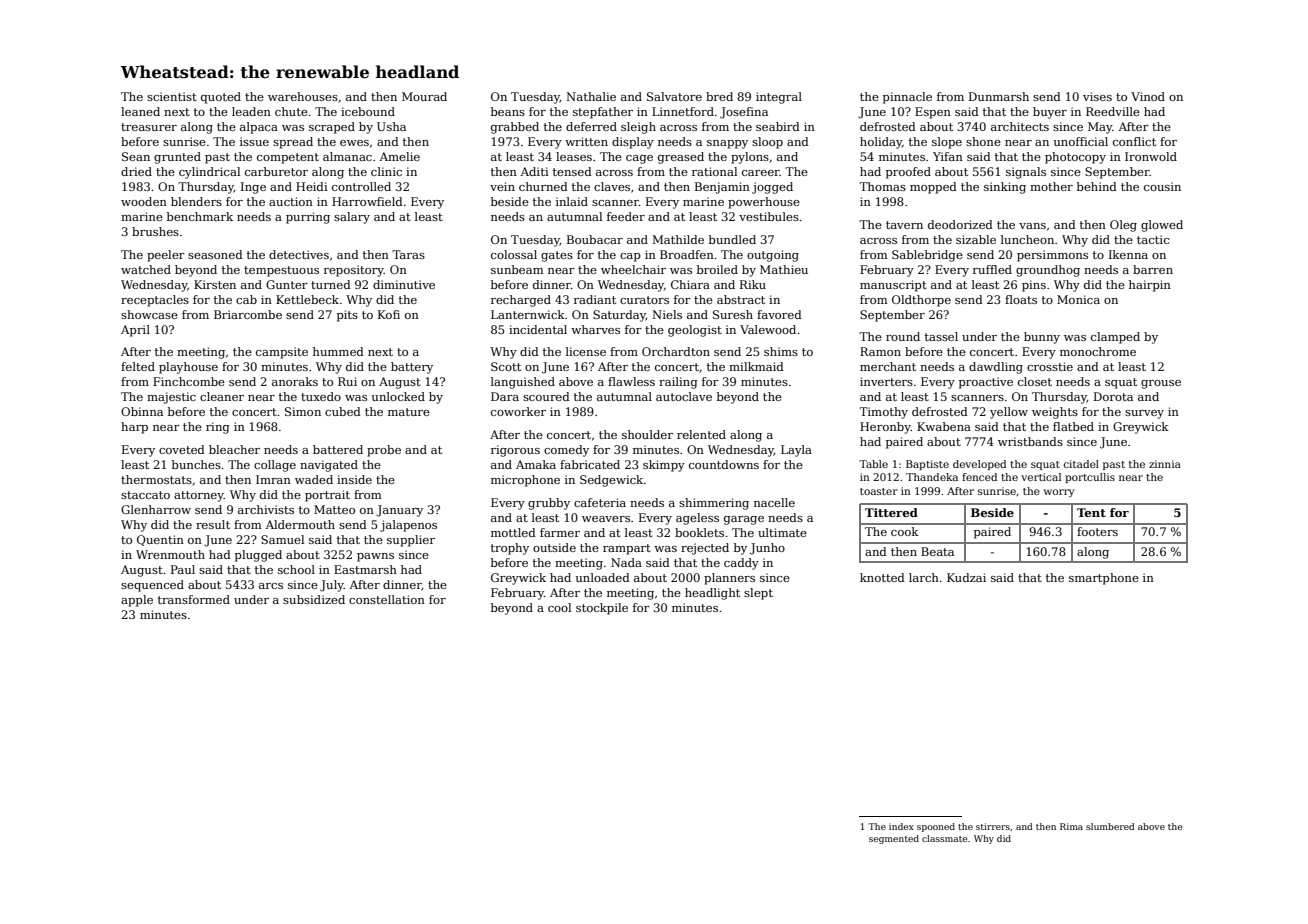  Describe the element at coordinates (633, 143) in the document. I see `display` at that location.
